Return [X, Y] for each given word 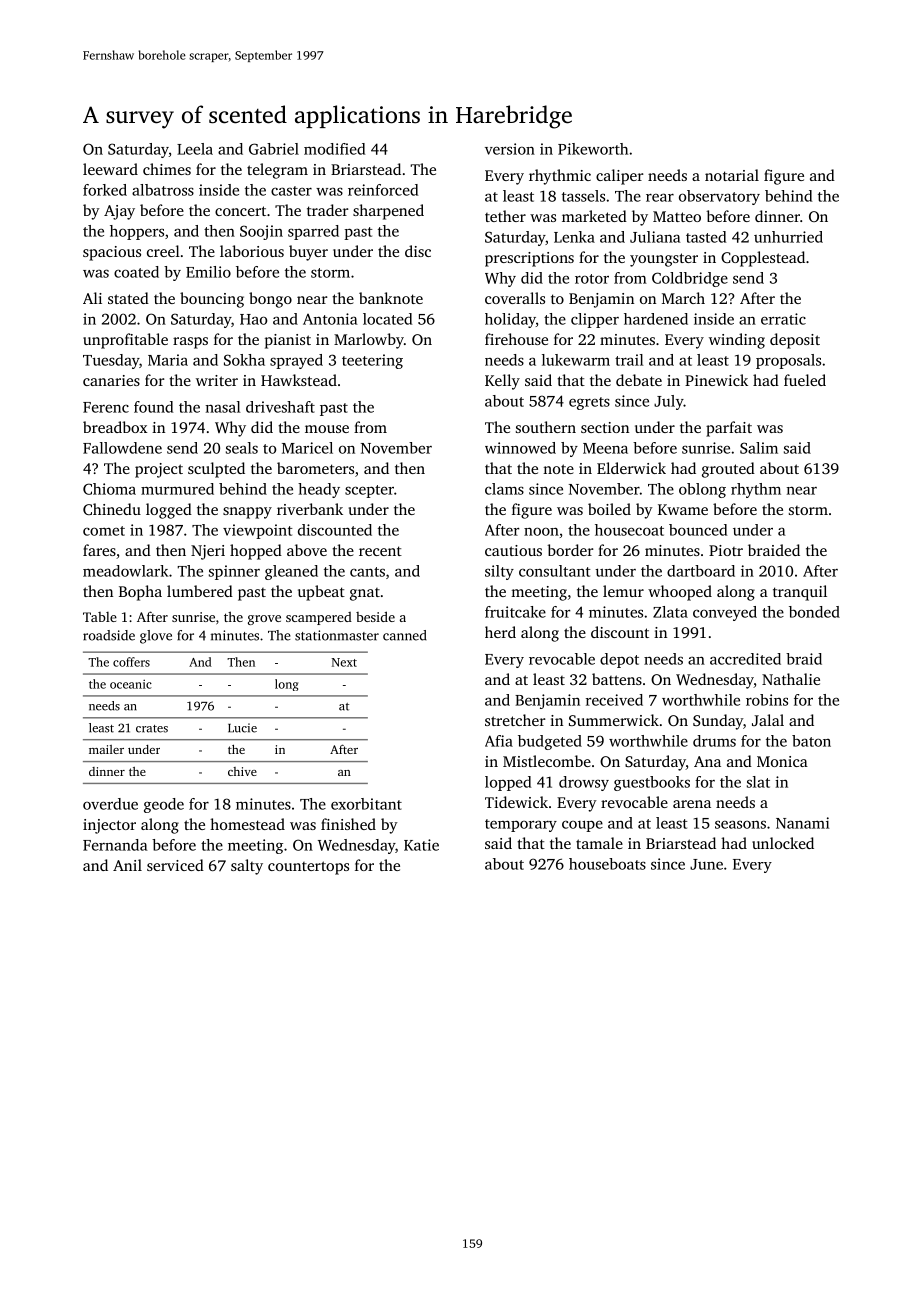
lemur [623, 591]
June [706, 864]
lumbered [200, 591]
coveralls [515, 298]
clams [504, 489]
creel [163, 251]
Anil [127, 865]
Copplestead [763, 259]
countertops [308, 868]
